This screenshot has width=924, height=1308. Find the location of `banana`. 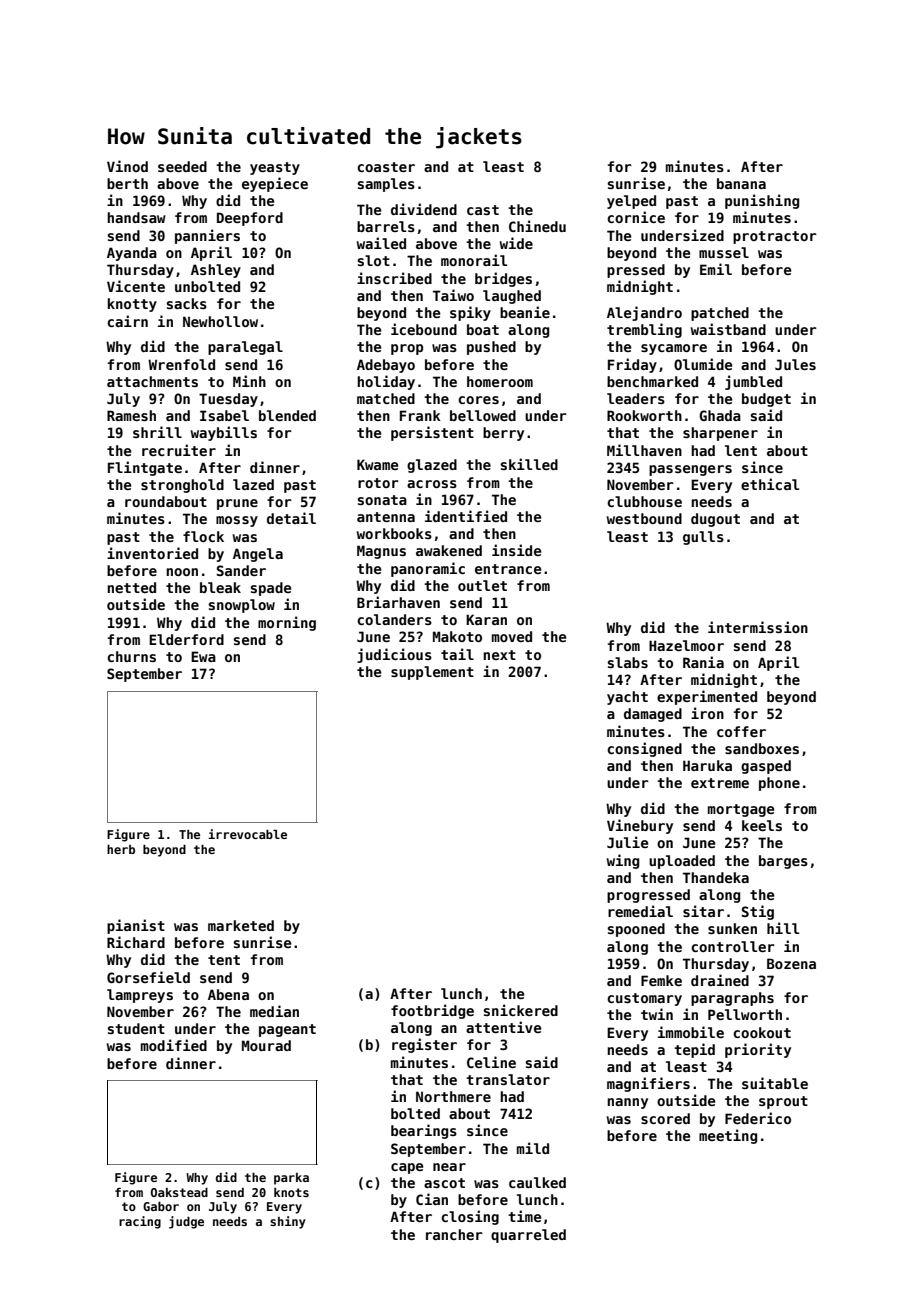

banana is located at coordinates (741, 183).
